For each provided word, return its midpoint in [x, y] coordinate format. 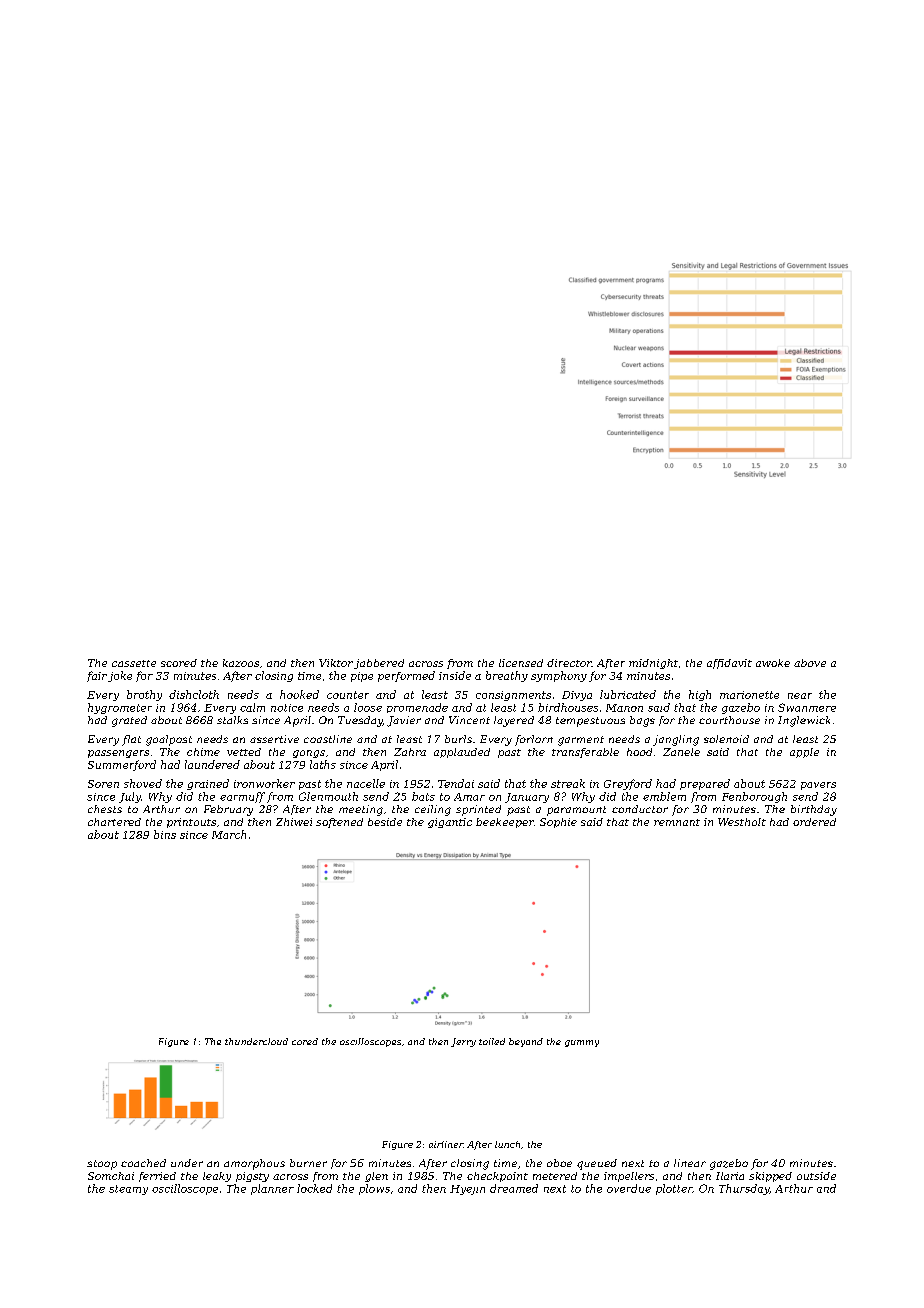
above [810, 663]
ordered [814, 822]
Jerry [463, 1042]
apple [804, 753]
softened [339, 823]
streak [568, 783]
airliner [446, 1144]
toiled [492, 1041]
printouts [191, 823]
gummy [582, 1043]
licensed [521, 663]
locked [314, 1188]
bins [165, 834]
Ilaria [730, 1176]
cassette [134, 663]
